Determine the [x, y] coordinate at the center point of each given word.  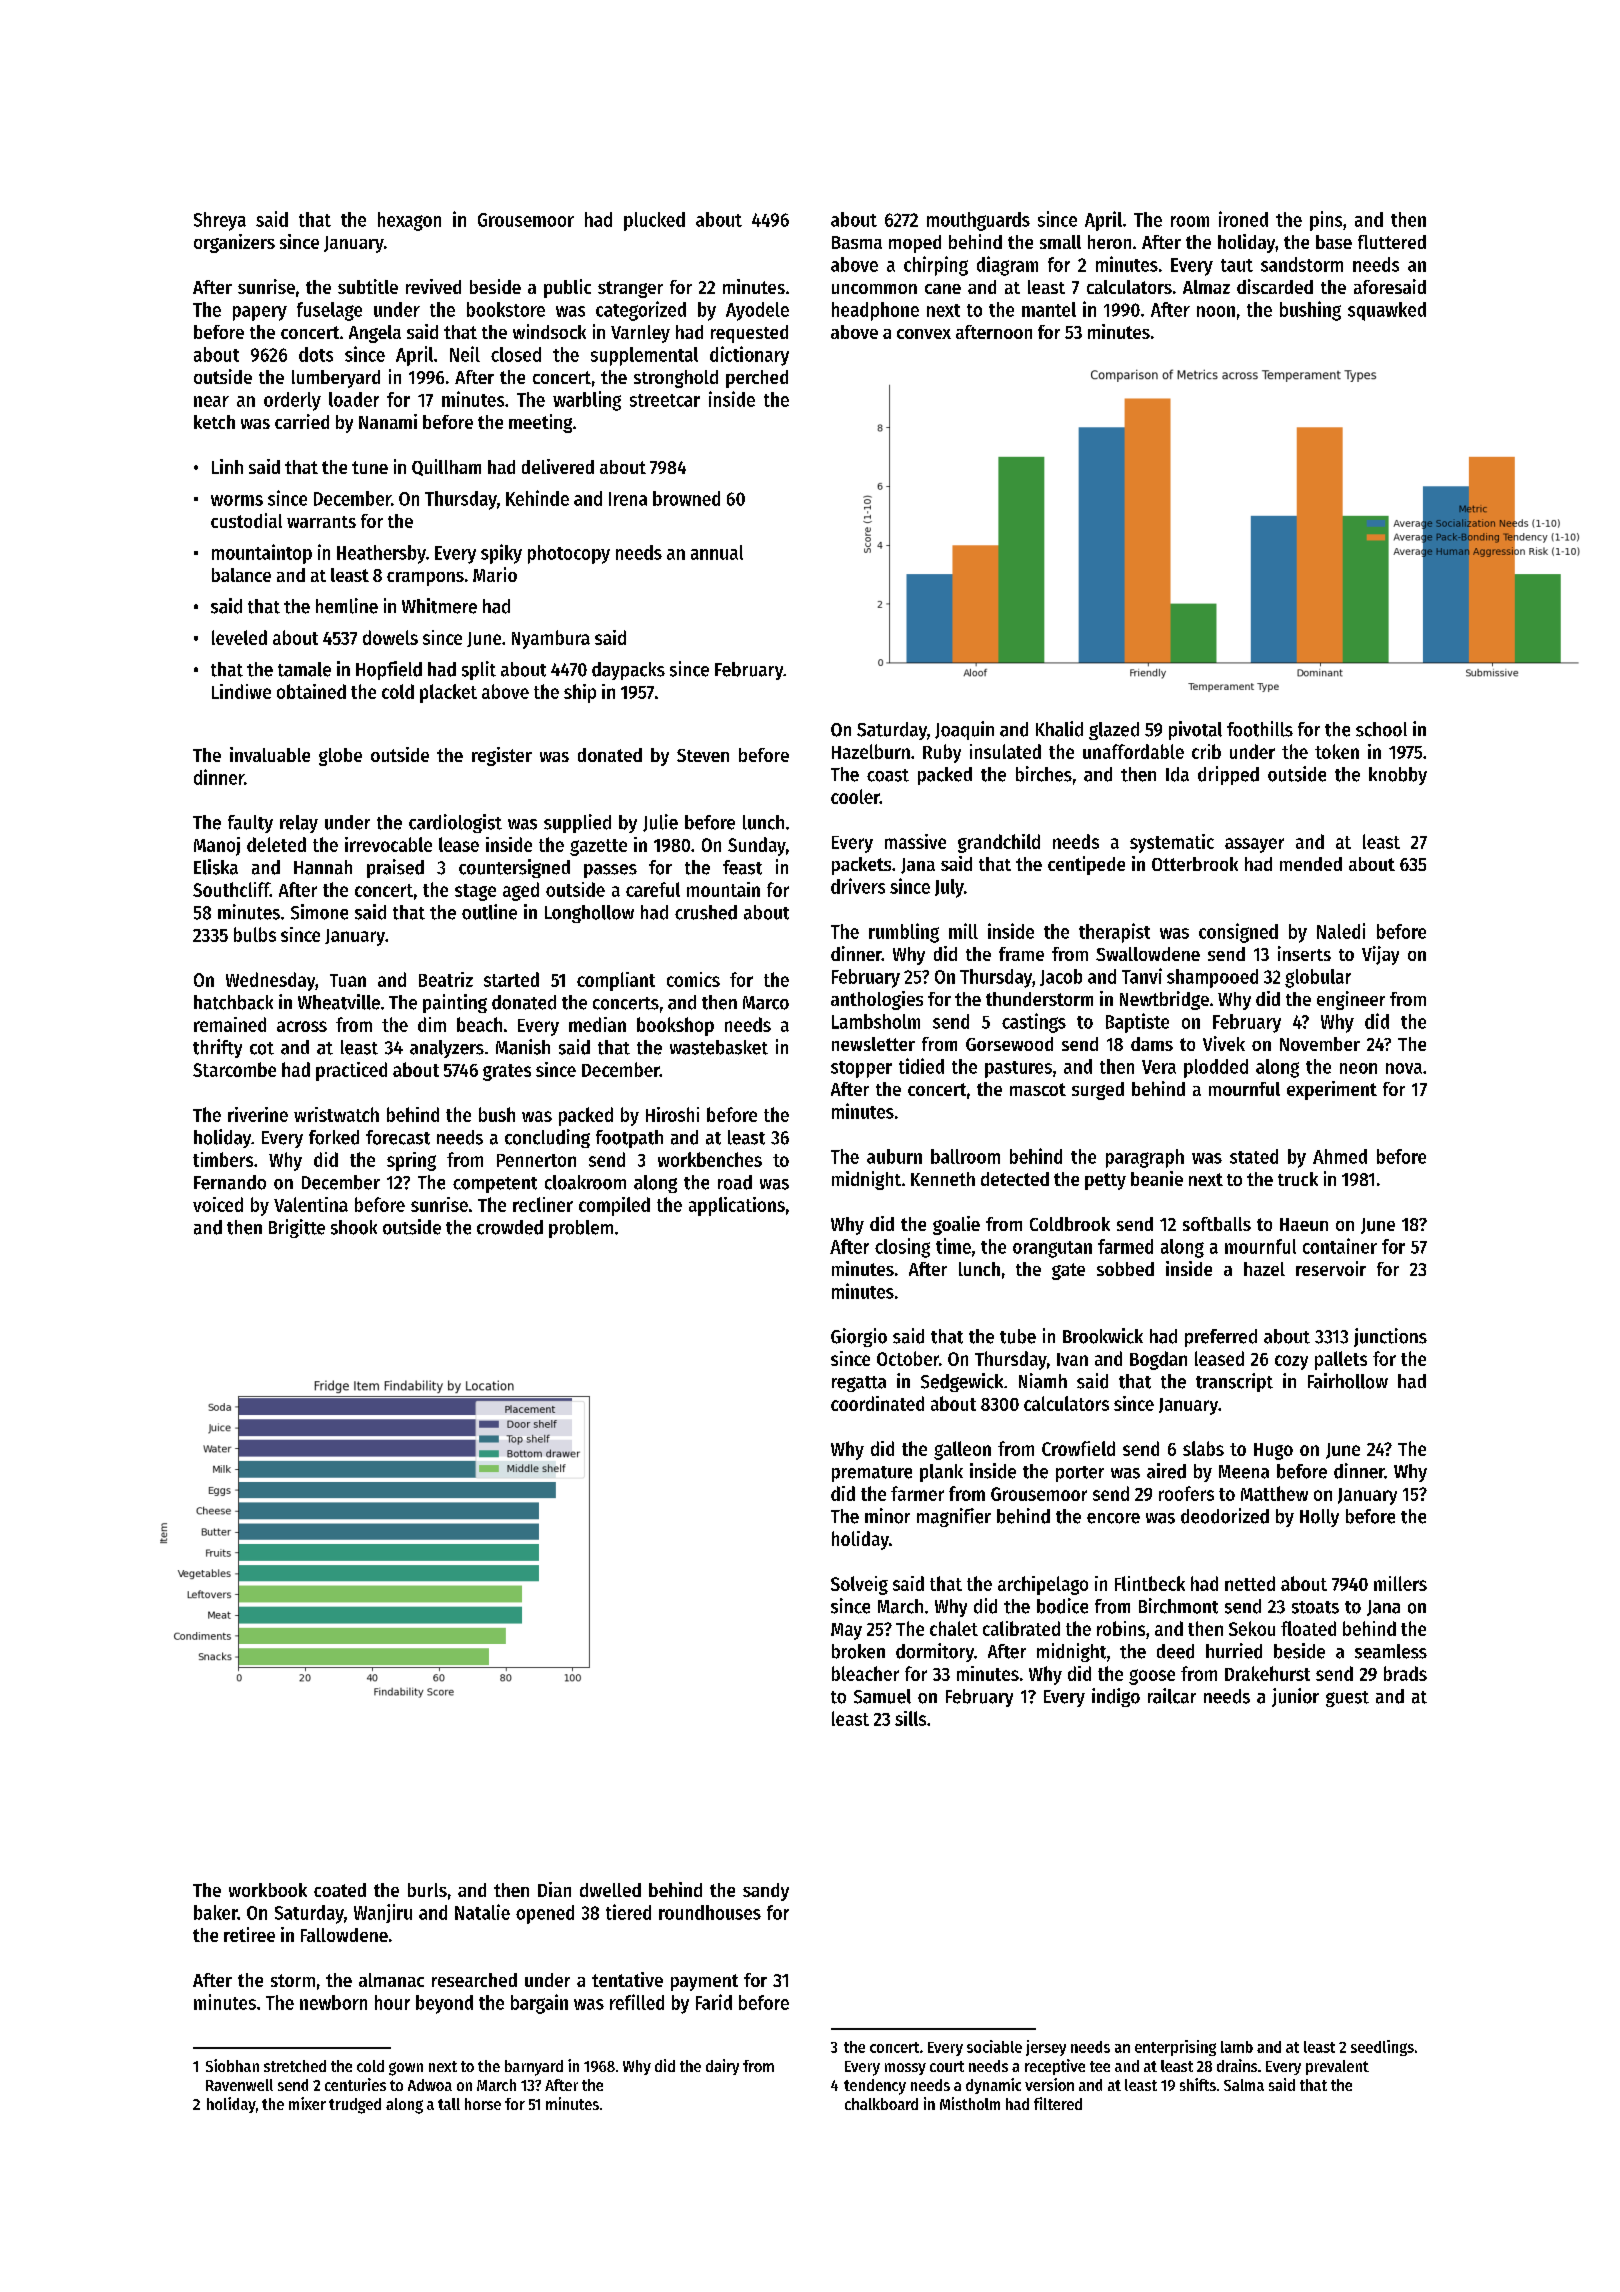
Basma [857, 242]
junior [1295, 1697]
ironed [1243, 219]
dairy [722, 2067]
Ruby [942, 753]
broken [858, 1651]
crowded [510, 1227]
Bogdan [1158, 1360]
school [1381, 729]
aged [521, 891]
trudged [355, 2106]
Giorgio [859, 1337]
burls [427, 1890]
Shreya [220, 221]
